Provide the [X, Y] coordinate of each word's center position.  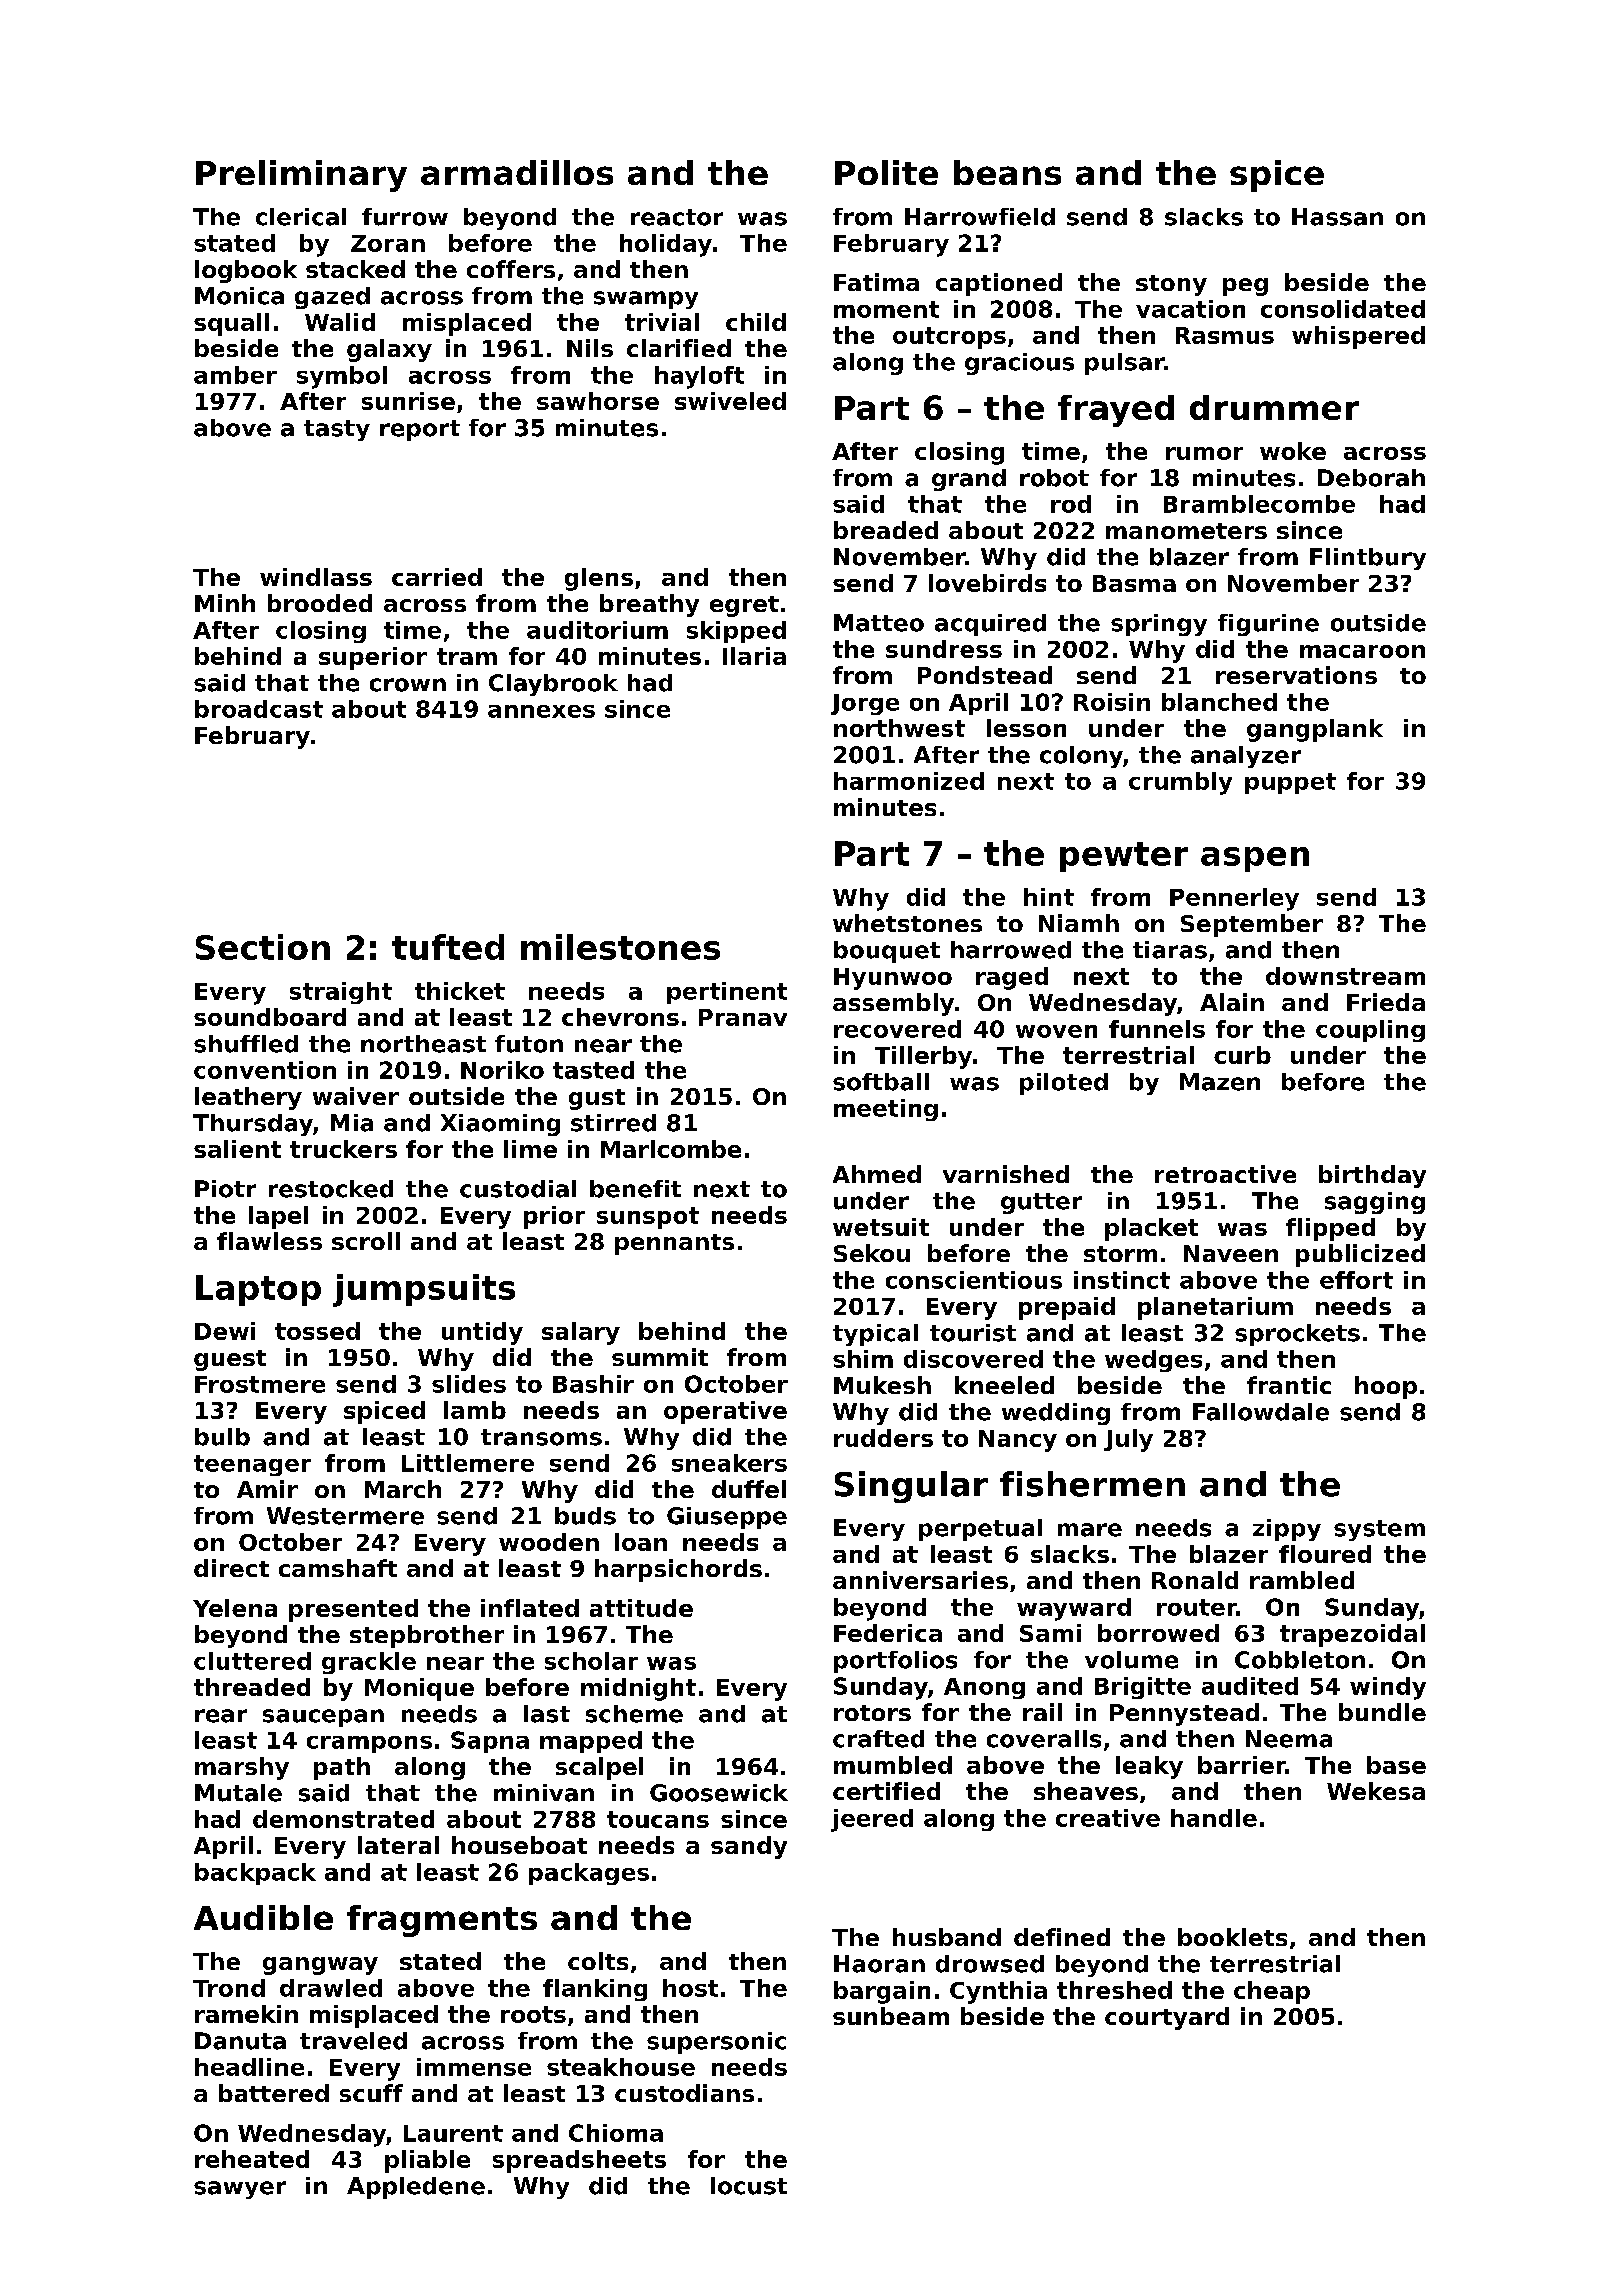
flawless [269, 1241]
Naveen [1231, 1253]
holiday [666, 245]
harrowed [1011, 950]
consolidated [1343, 309]
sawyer [240, 2190]
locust [749, 2186]
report [420, 430]
